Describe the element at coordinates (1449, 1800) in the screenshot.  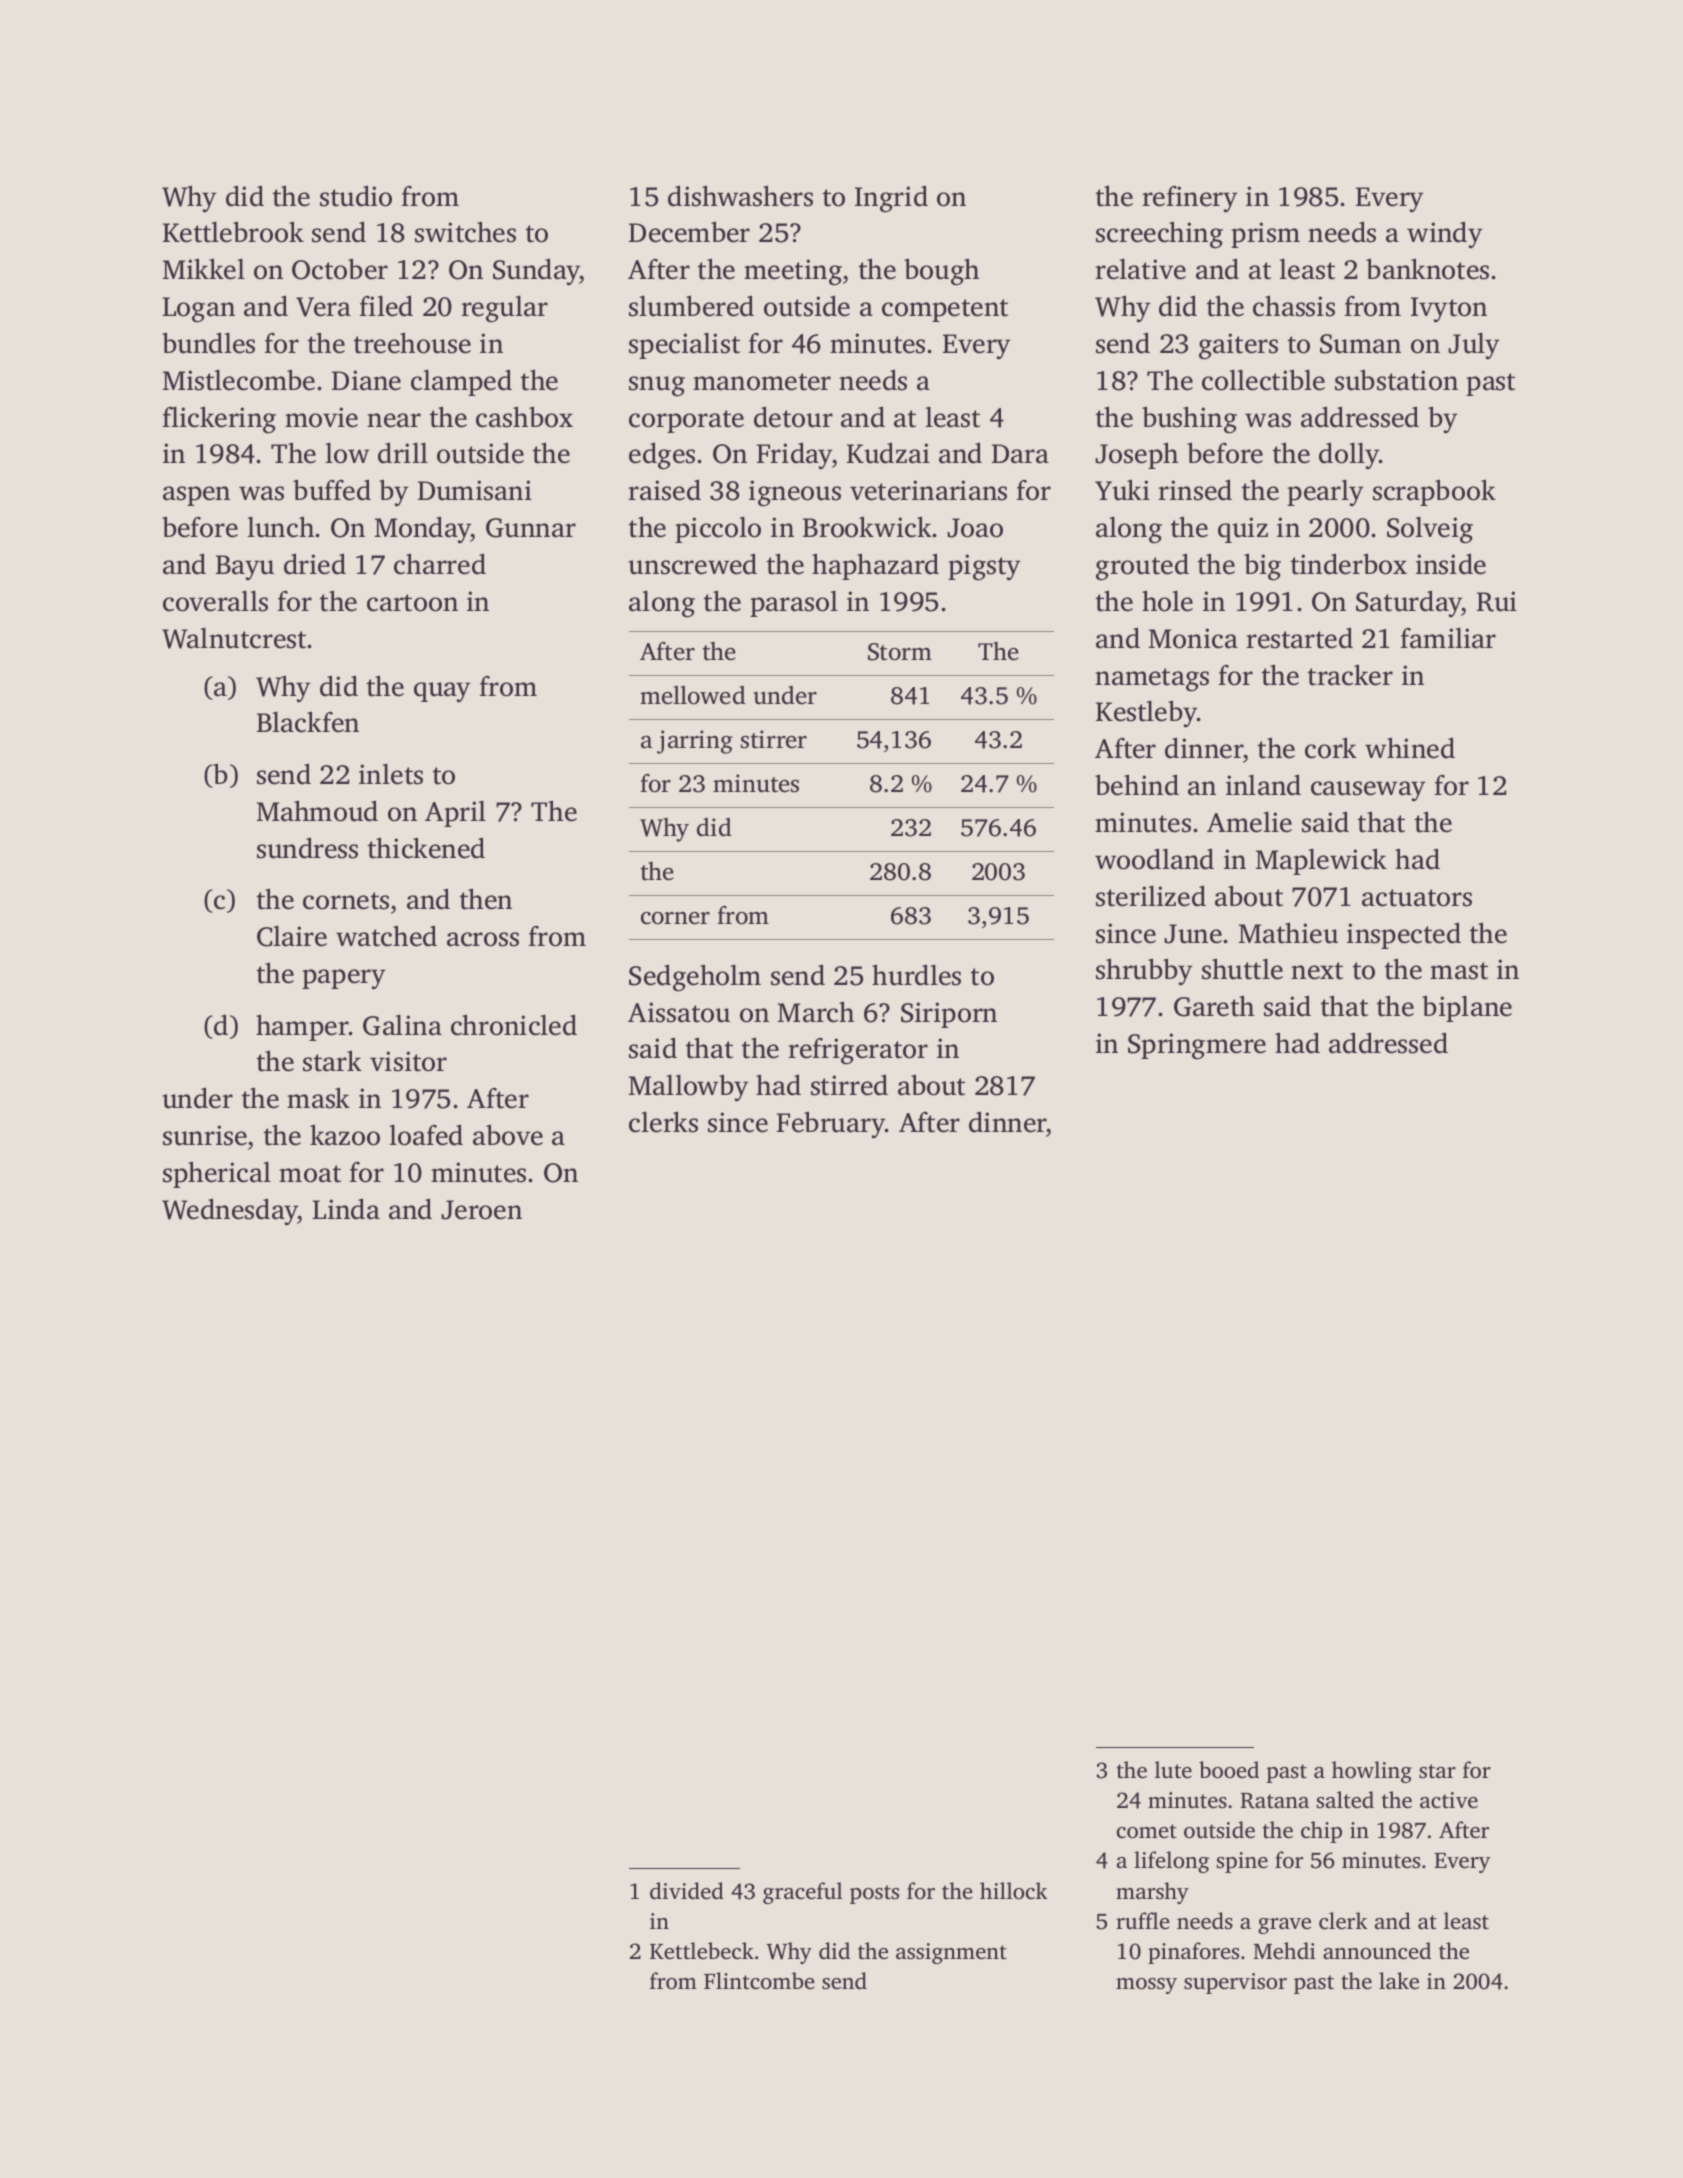
I see `active` at that location.
